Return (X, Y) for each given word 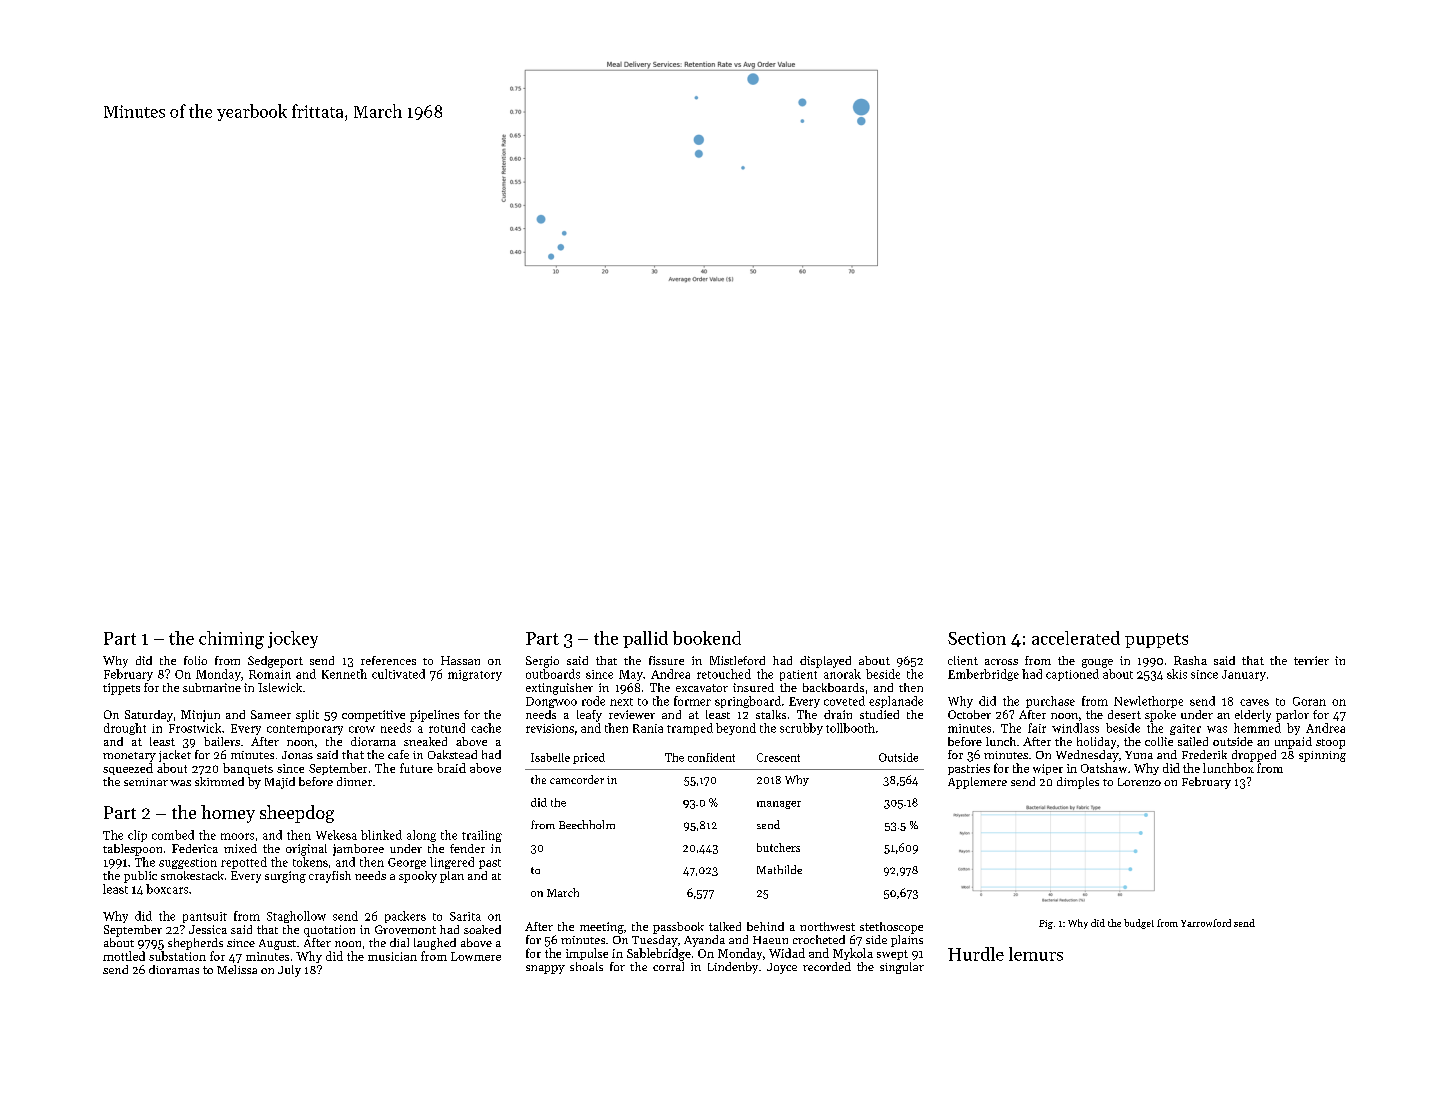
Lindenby (733, 968)
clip (137, 836)
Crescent (778, 757)
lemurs (1036, 954)
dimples (1078, 783)
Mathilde (779, 869)
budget (1139, 924)
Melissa (237, 969)
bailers (222, 741)
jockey (293, 639)
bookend (707, 638)
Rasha (1190, 660)
